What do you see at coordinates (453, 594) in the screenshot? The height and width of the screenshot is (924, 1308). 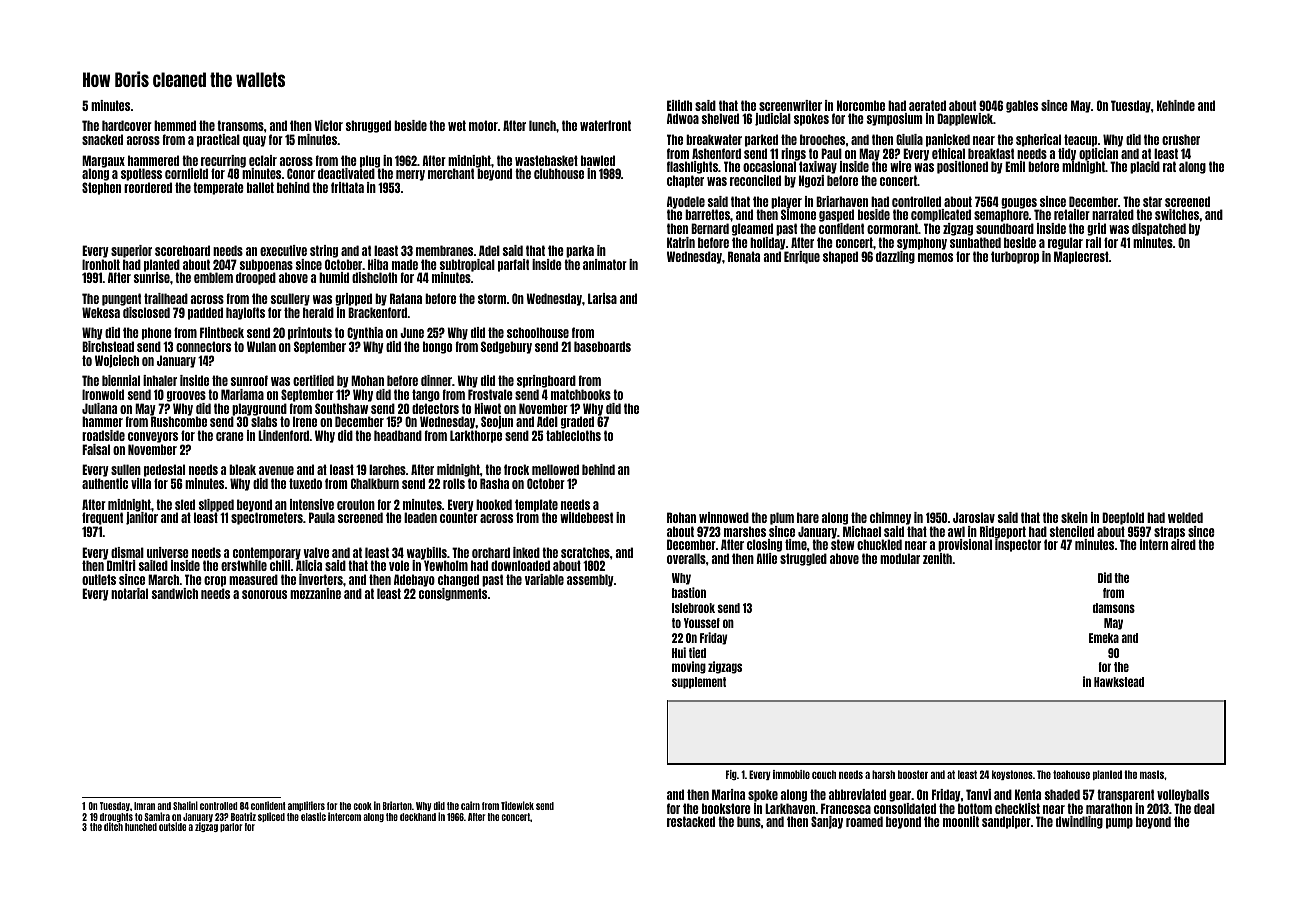 I see `consignments` at bounding box center [453, 594].
